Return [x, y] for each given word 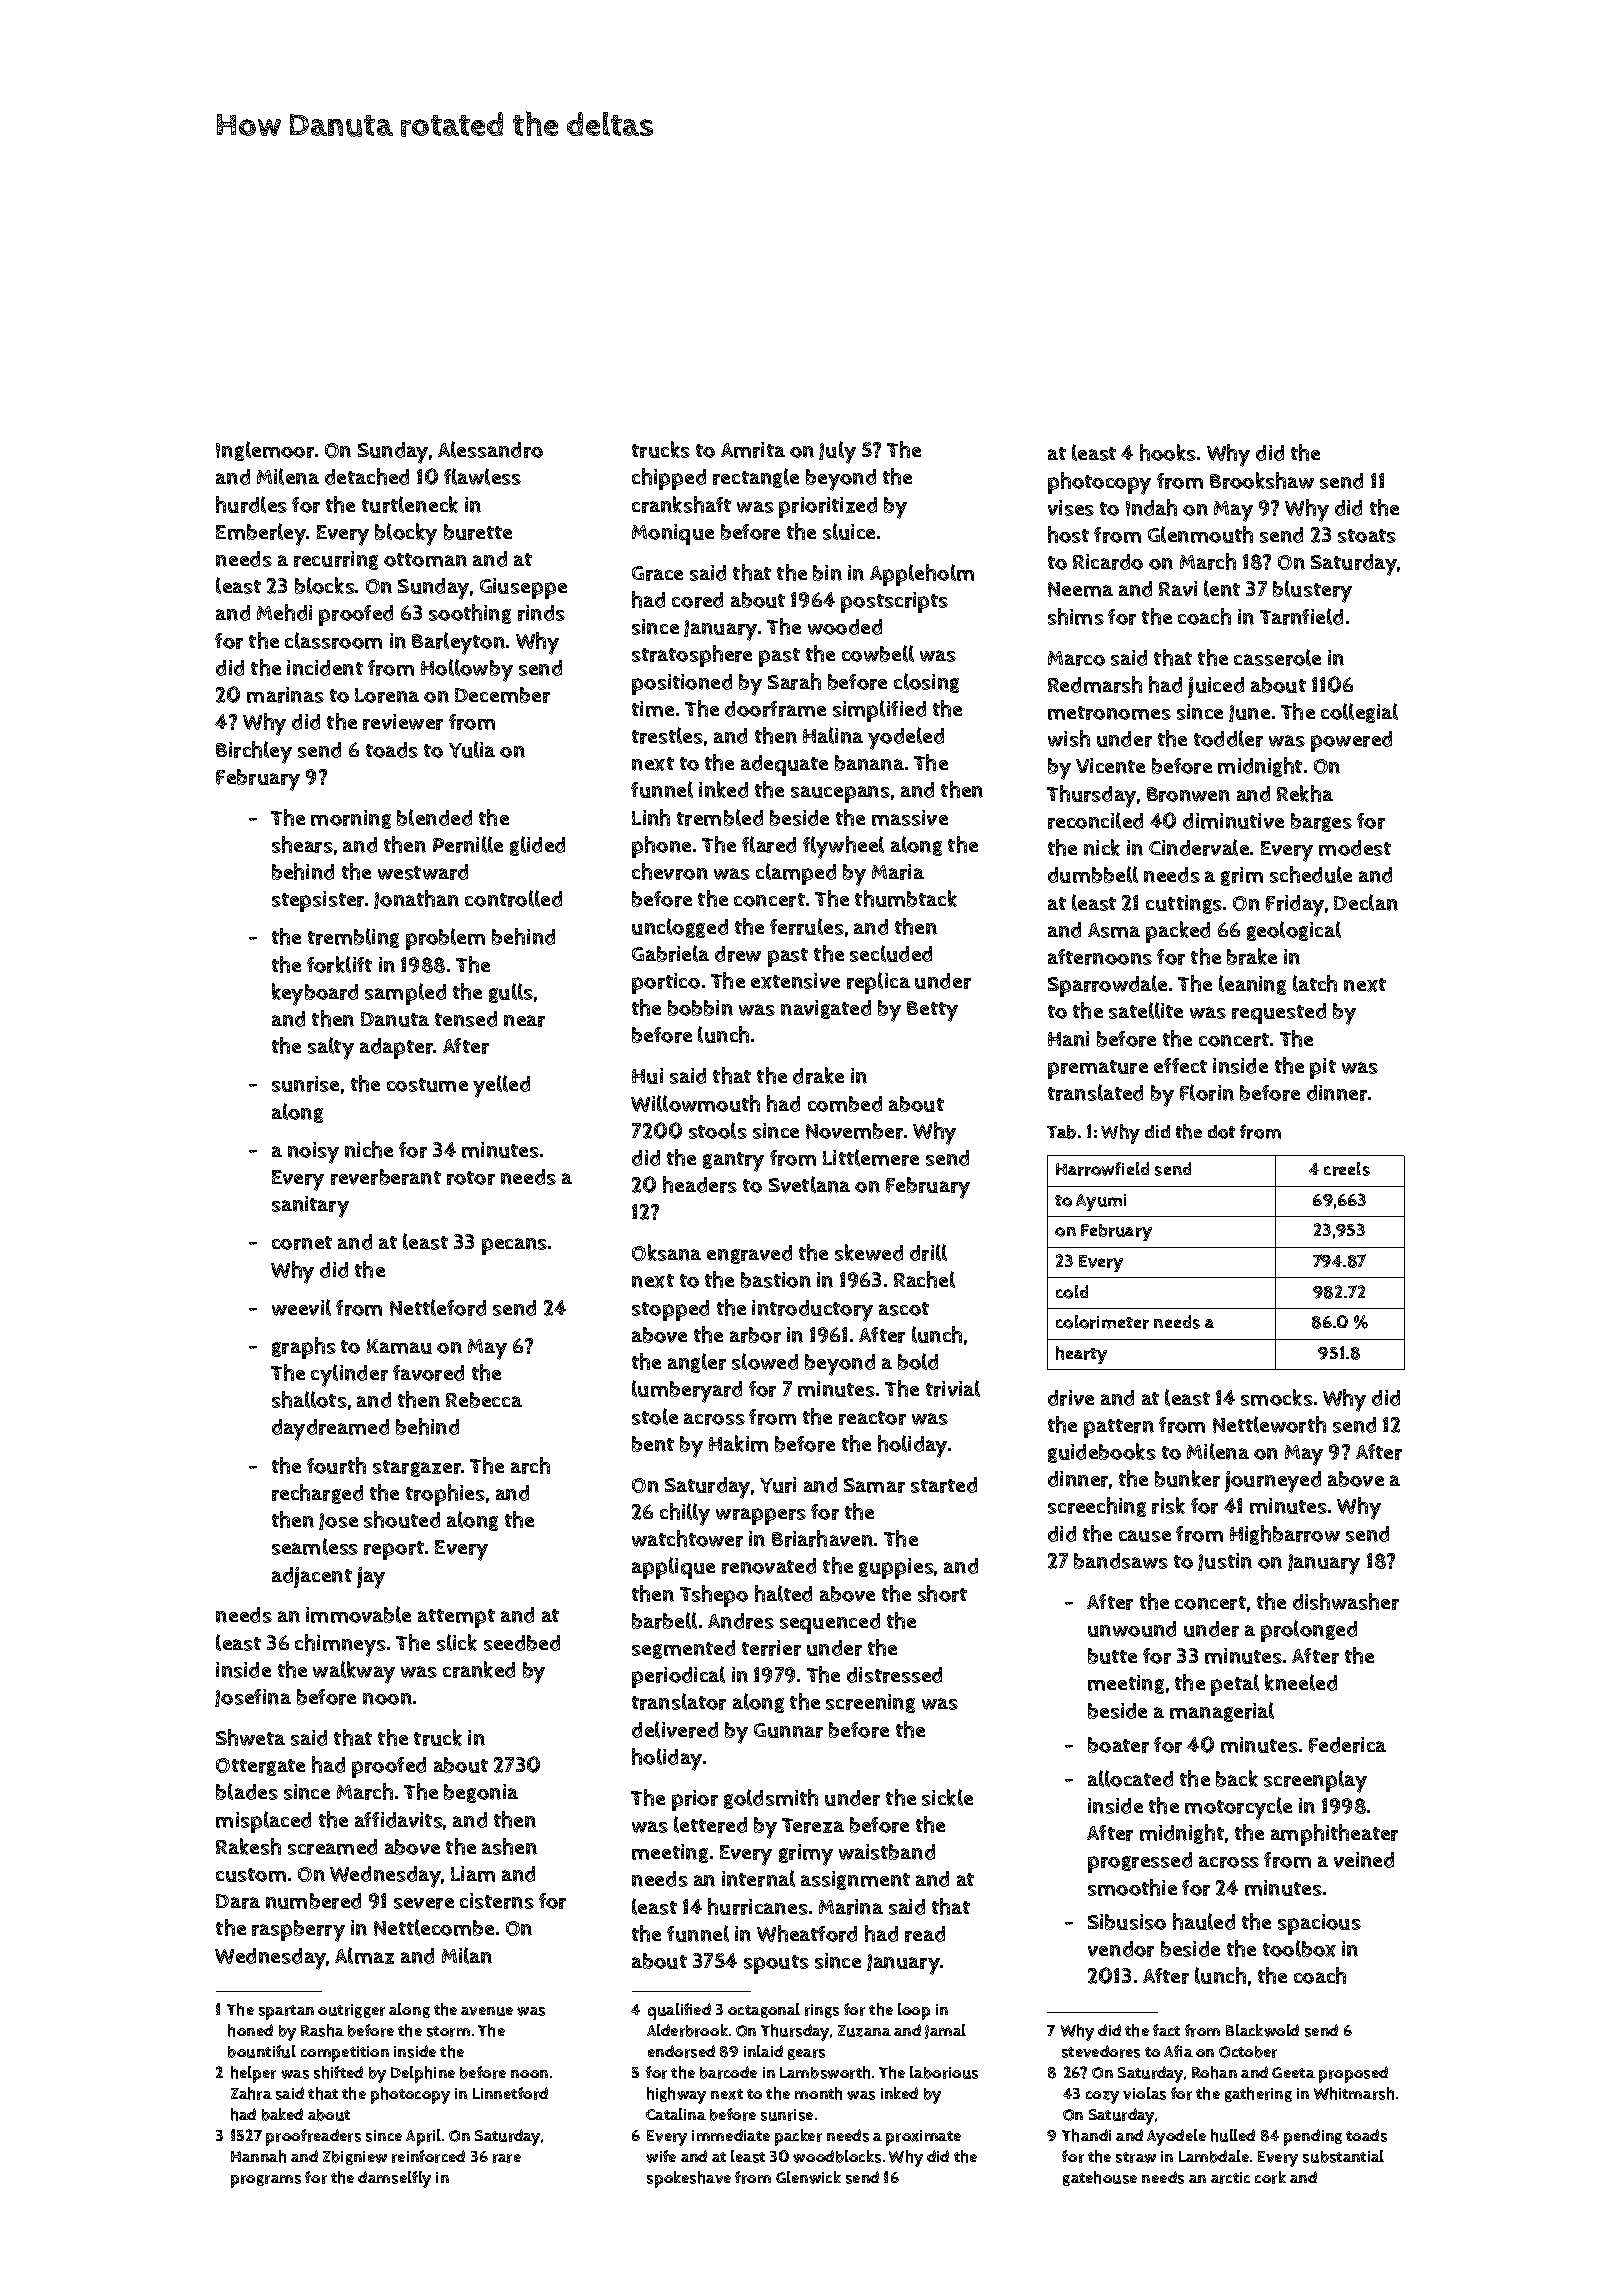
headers [700, 1184]
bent [653, 1444]
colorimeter [1102, 1322]
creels [1347, 1169]
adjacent [312, 1577]
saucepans [840, 794]
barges [1321, 822]
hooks [1168, 452]
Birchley [254, 752]
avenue [487, 2011]
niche [369, 1149]
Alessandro [490, 449]
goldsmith [771, 1799]
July [837, 452]
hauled [1204, 1921]
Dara [238, 1901]
